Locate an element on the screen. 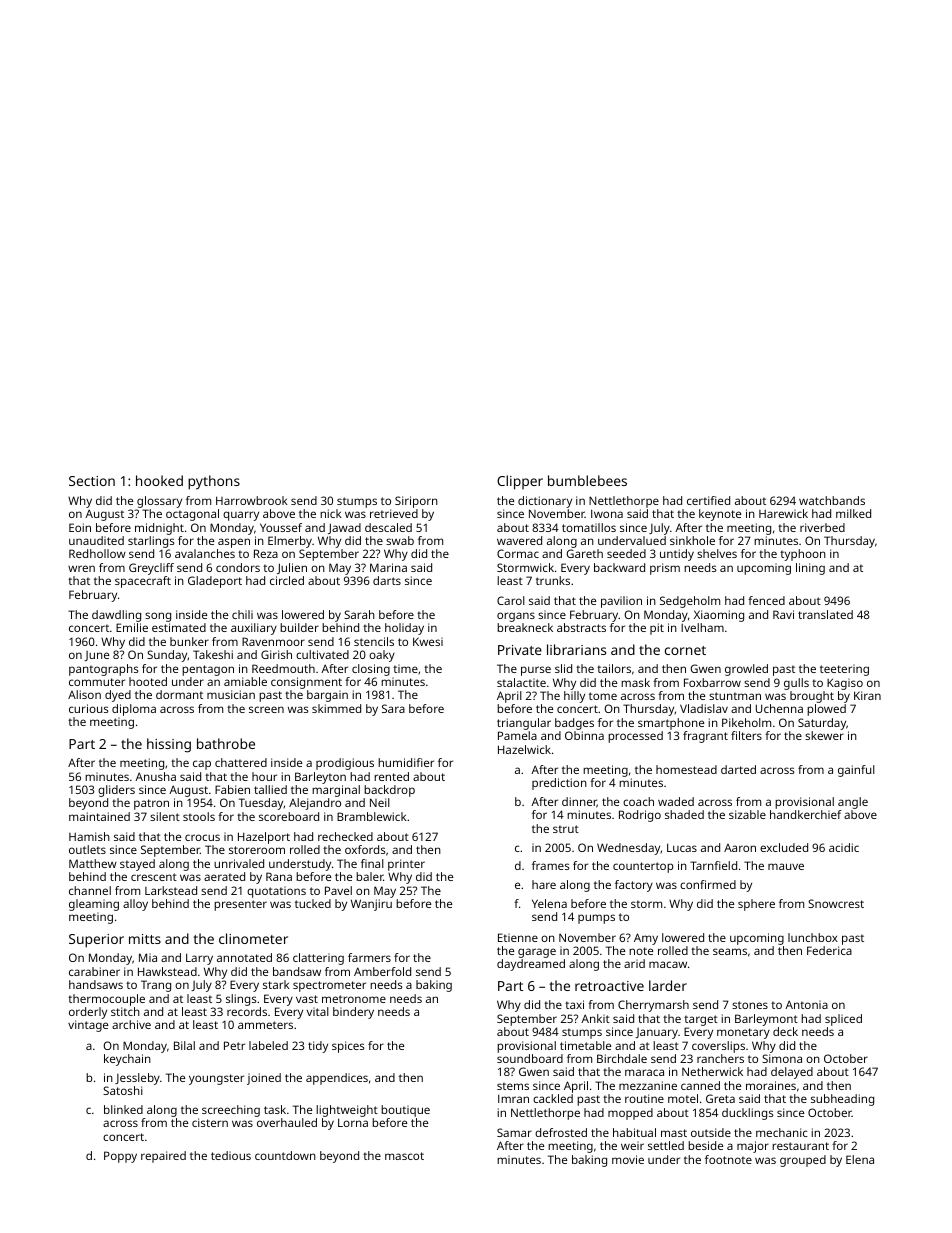 Image resolution: width=952 pixels, height=1233 pixels. organs is located at coordinates (516, 617).
